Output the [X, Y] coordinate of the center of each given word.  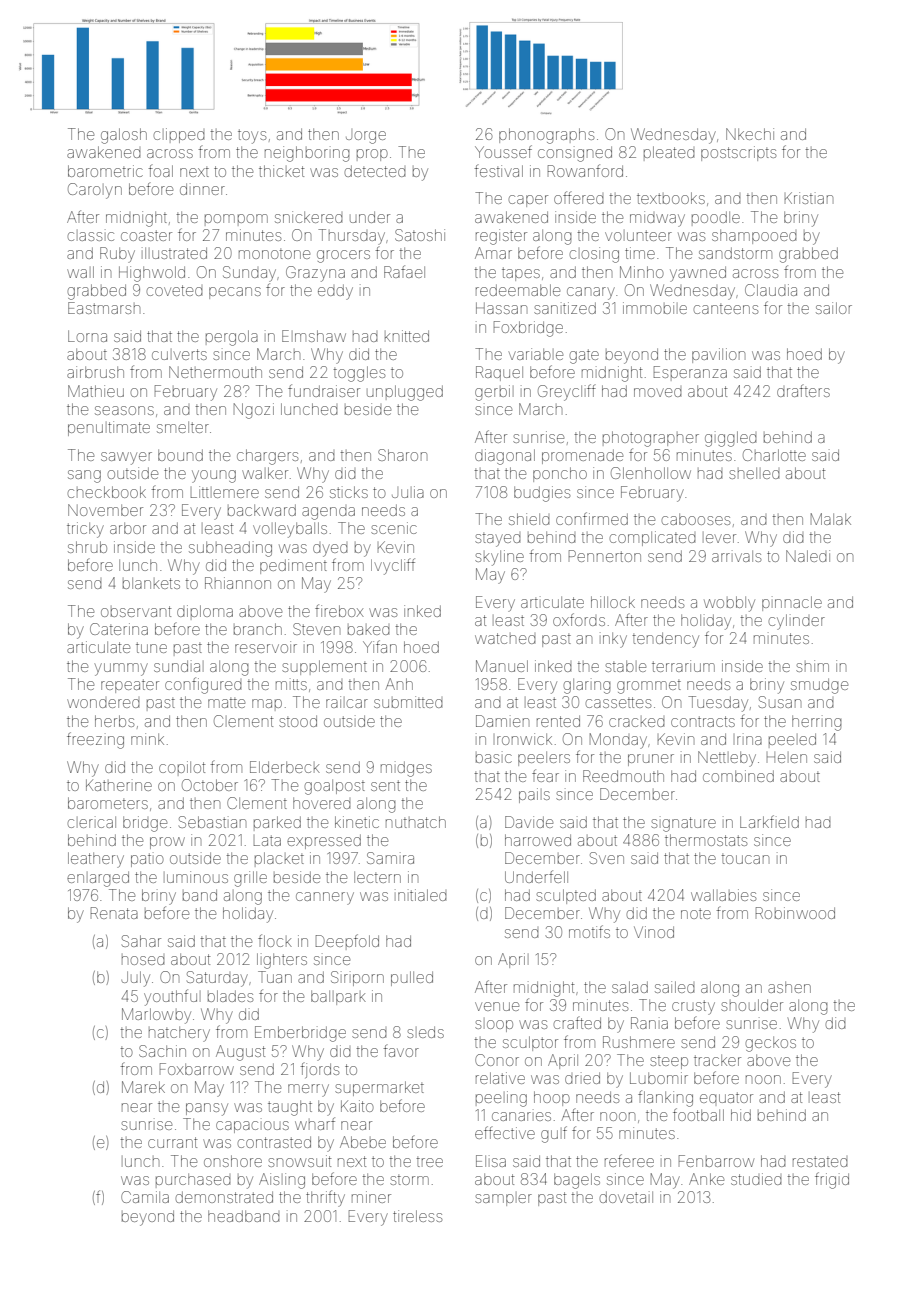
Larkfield [769, 821]
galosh [124, 136]
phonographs [546, 136]
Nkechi [750, 134]
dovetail [626, 1197]
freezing [95, 740]
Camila [145, 1197]
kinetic [357, 822]
